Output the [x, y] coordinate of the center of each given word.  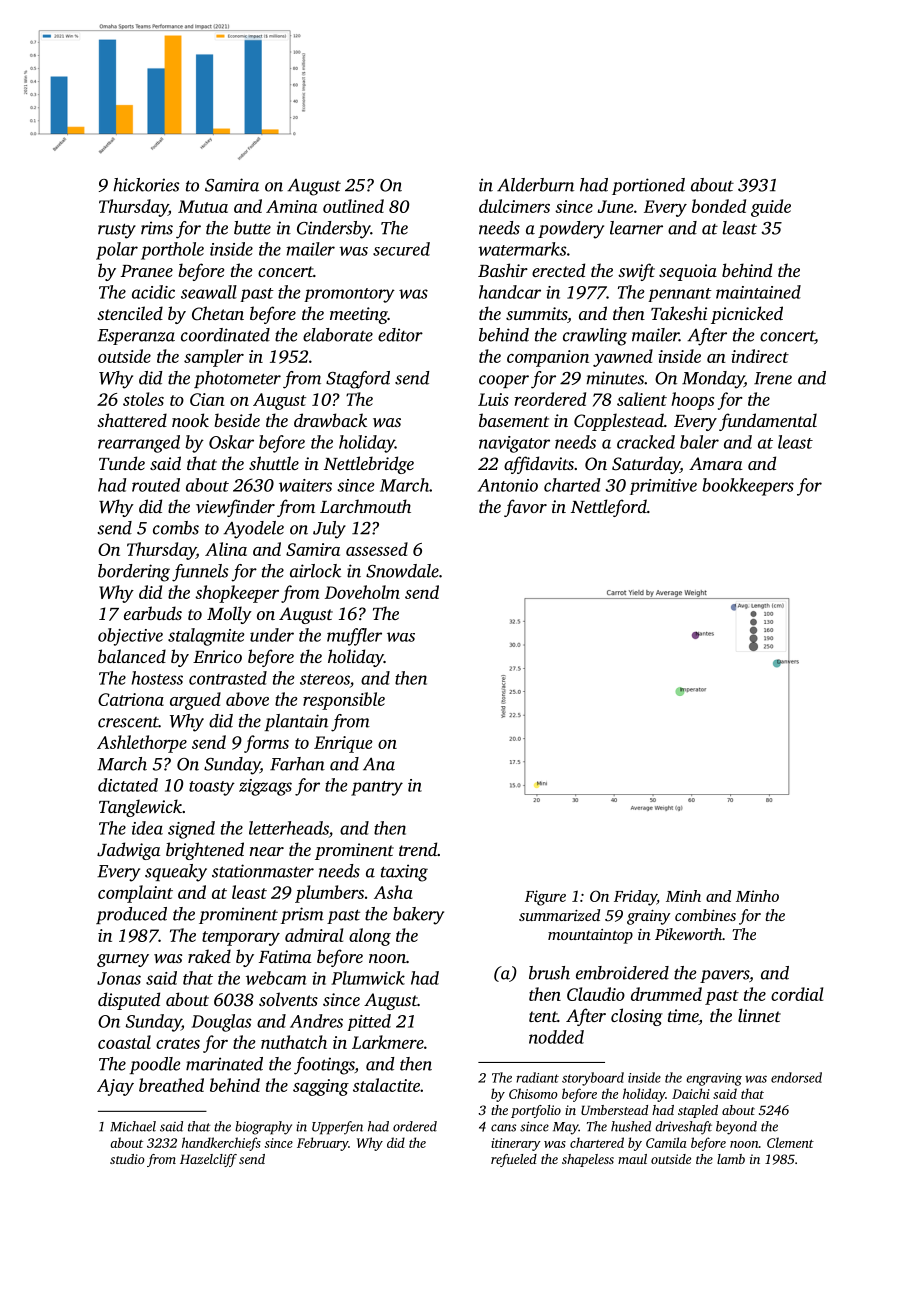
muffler [354, 637]
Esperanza [136, 337]
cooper [504, 381]
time [683, 1017]
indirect [760, 356]
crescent [128, 722]
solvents [288, 999]
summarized [559, 915]
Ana [379, 764]
